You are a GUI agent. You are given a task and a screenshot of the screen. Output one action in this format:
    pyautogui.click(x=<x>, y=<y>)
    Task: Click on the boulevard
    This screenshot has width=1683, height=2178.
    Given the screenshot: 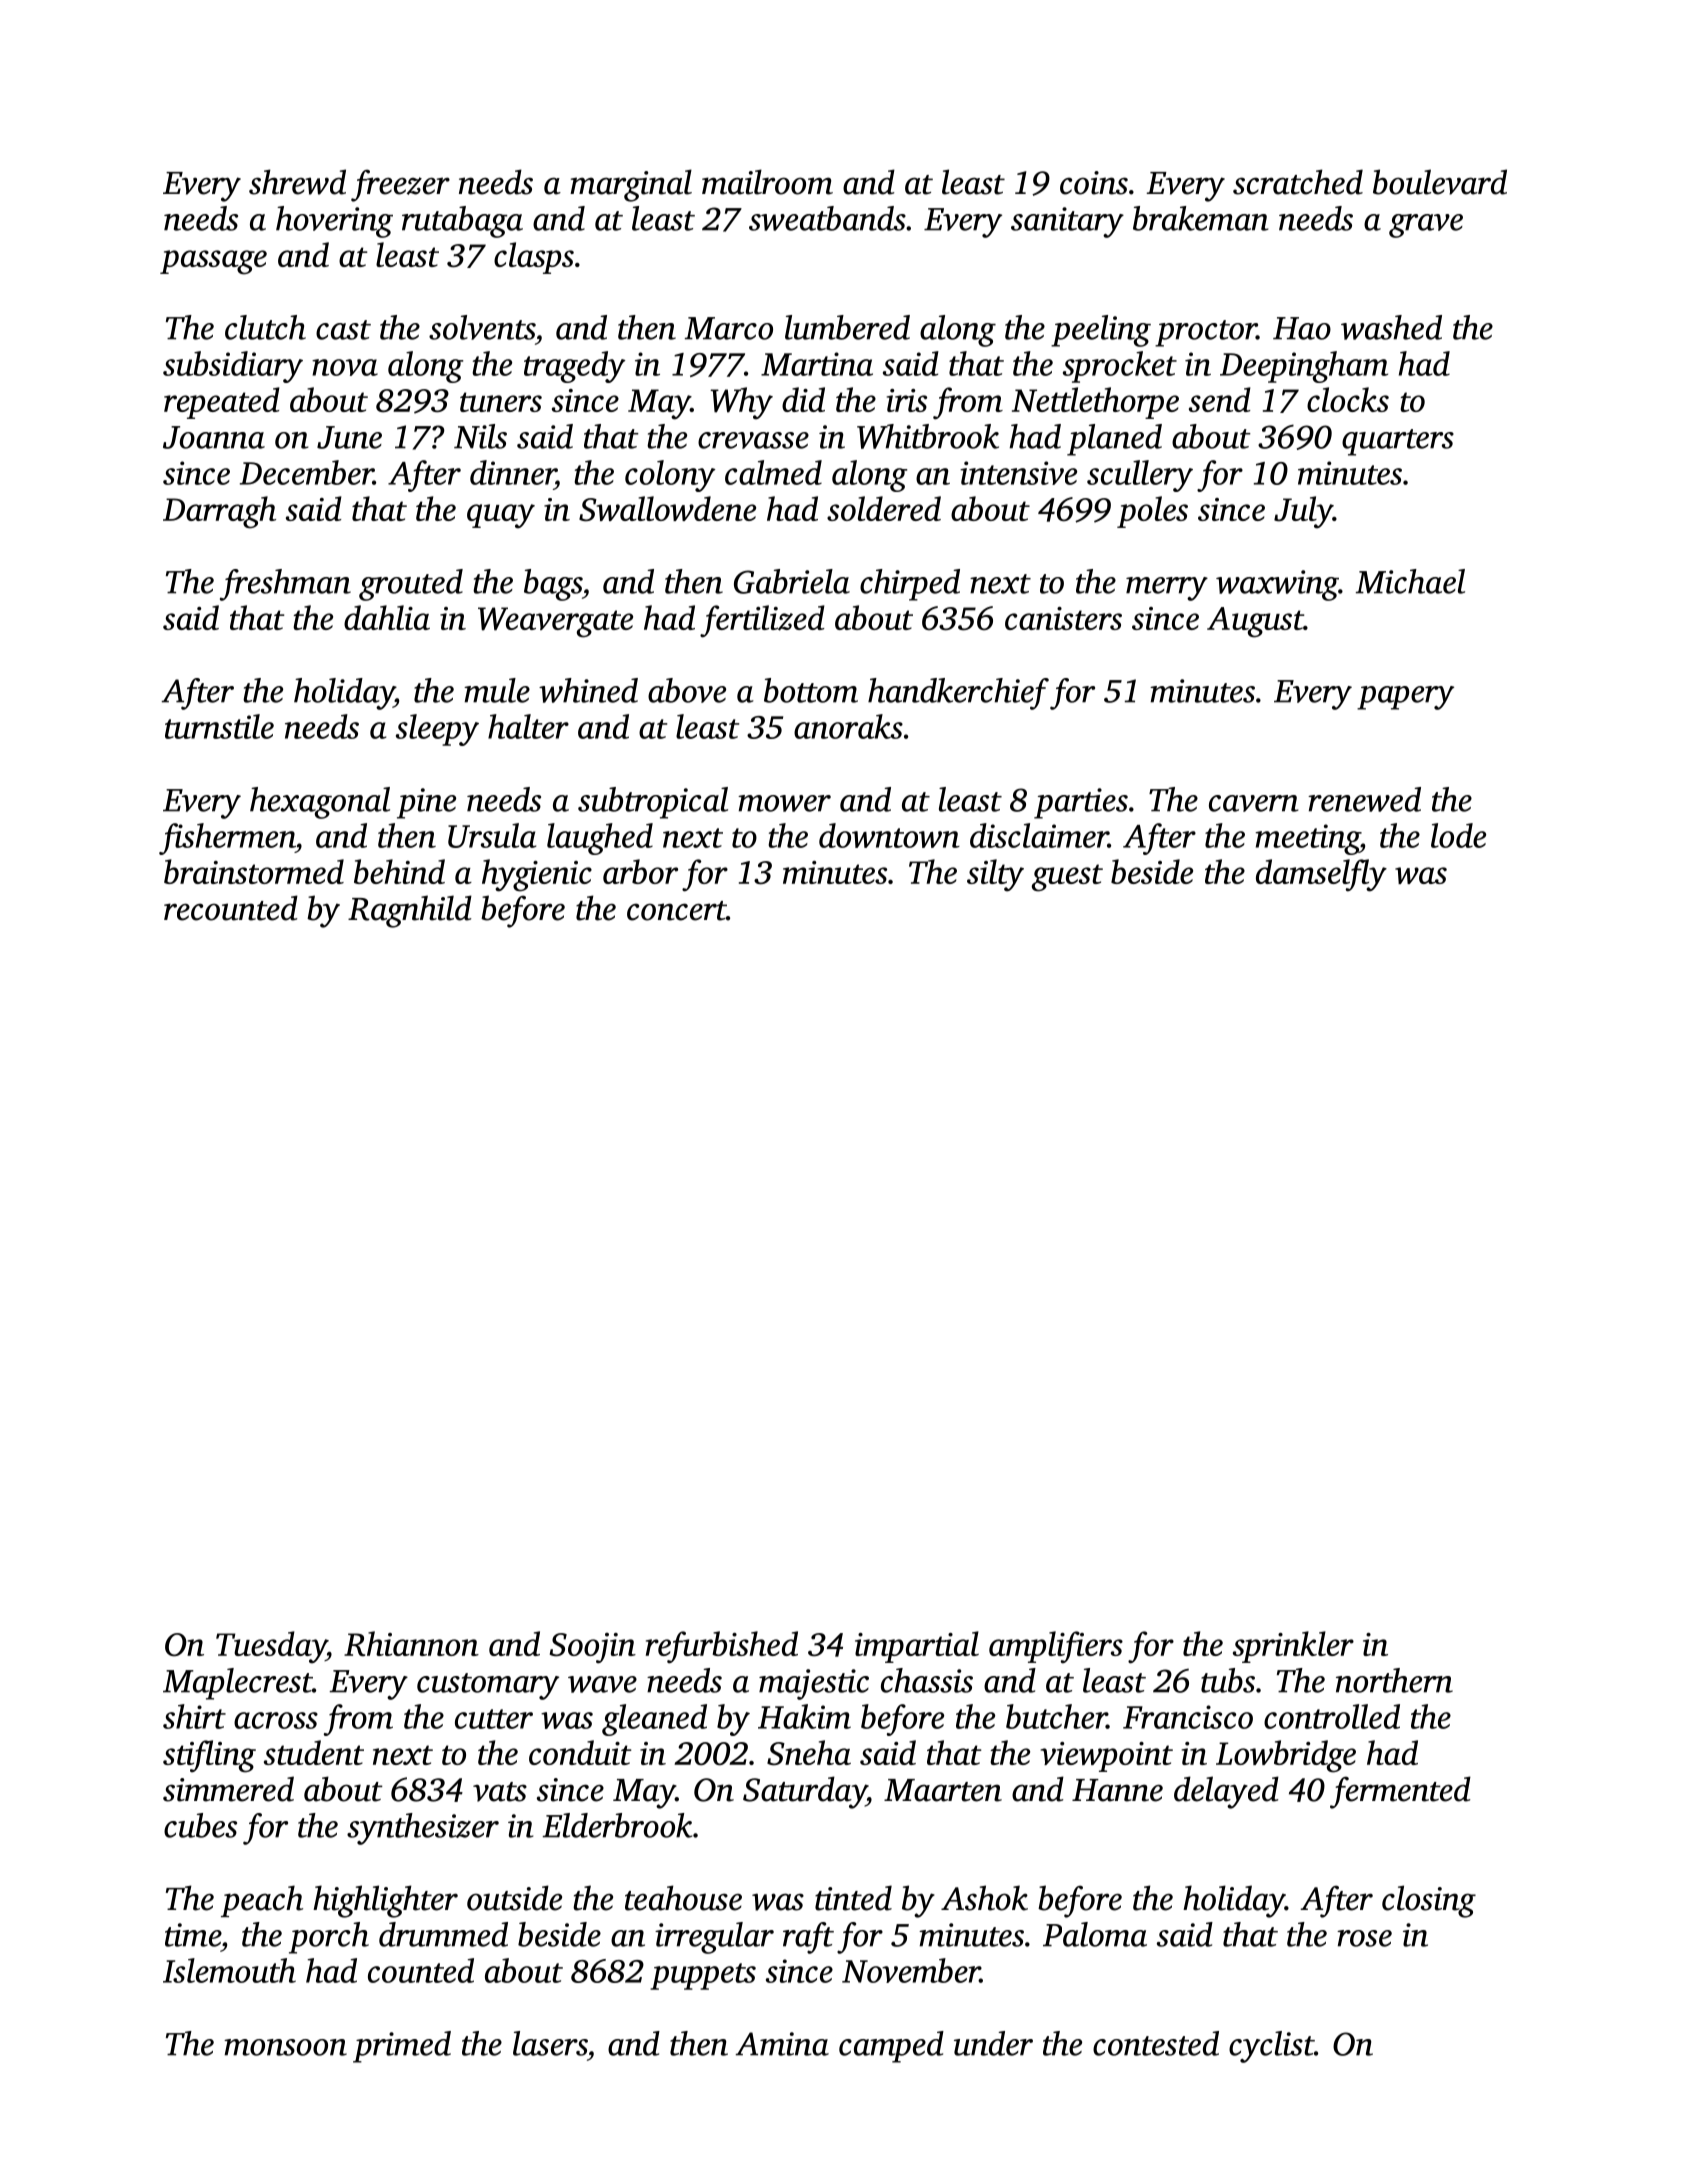 What is the action you would take?
    pyautogui.click(x=1440, y=182)
